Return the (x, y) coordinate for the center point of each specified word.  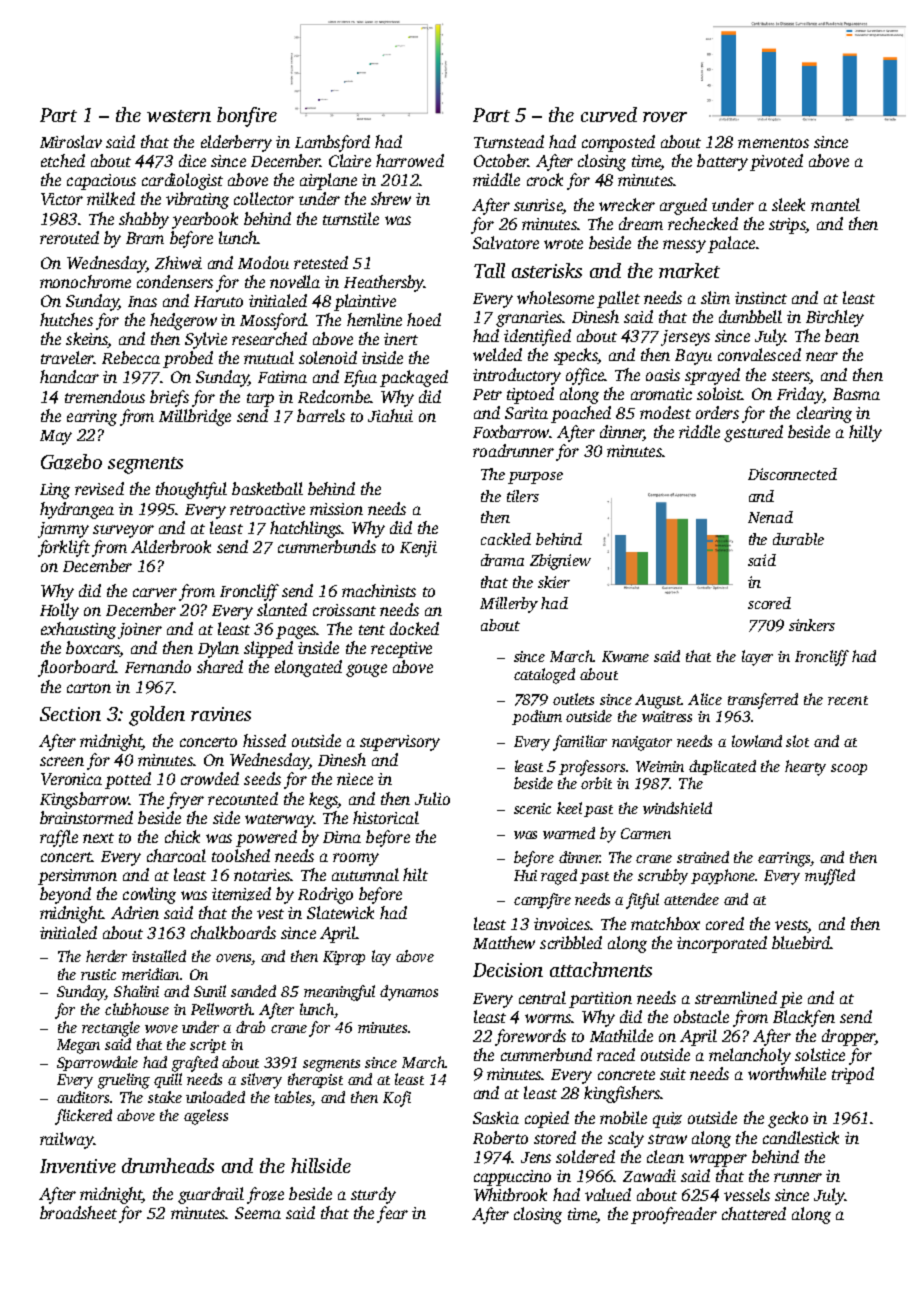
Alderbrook (171, 546)
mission (336, 509)
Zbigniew (560, 562)
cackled (506, 539)
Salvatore (506, 242)
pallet (618, 299)
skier (554, 582)
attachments (601, 969)
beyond (65, 895)
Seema (258, 1213)
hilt (415, 874)
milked (111, 198)
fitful (642, 901)
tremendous (105, 396)
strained (703, 857)
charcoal (176, 855)
